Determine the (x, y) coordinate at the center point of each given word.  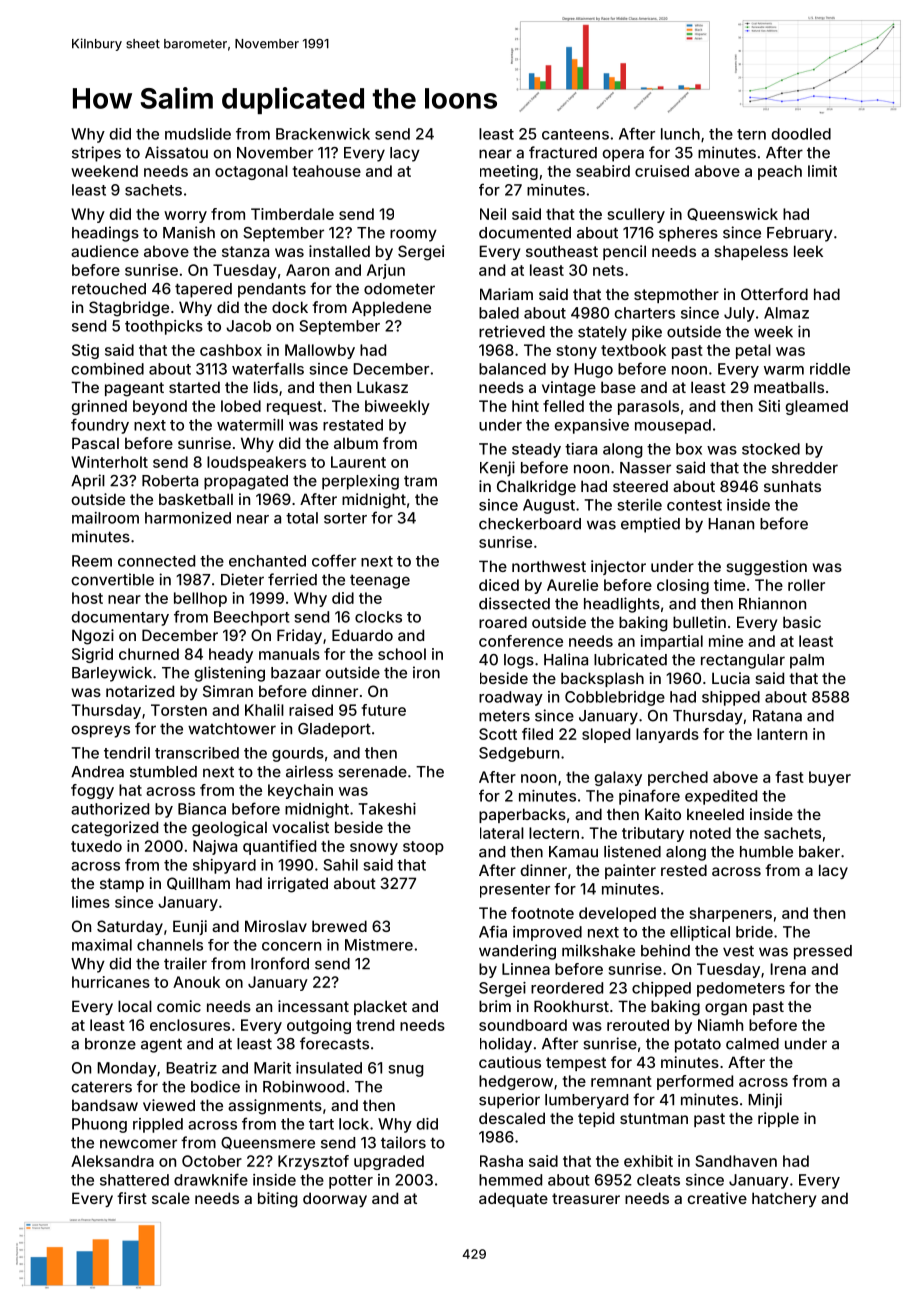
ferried (292, 579)
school (402, 654)
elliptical (700, 933)
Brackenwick (323, 134)
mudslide (198, 134)
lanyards (667, 735)
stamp (122, 885)
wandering (517, 952)
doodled (801, 134)
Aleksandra (112, 1161)
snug (406, 1071)
